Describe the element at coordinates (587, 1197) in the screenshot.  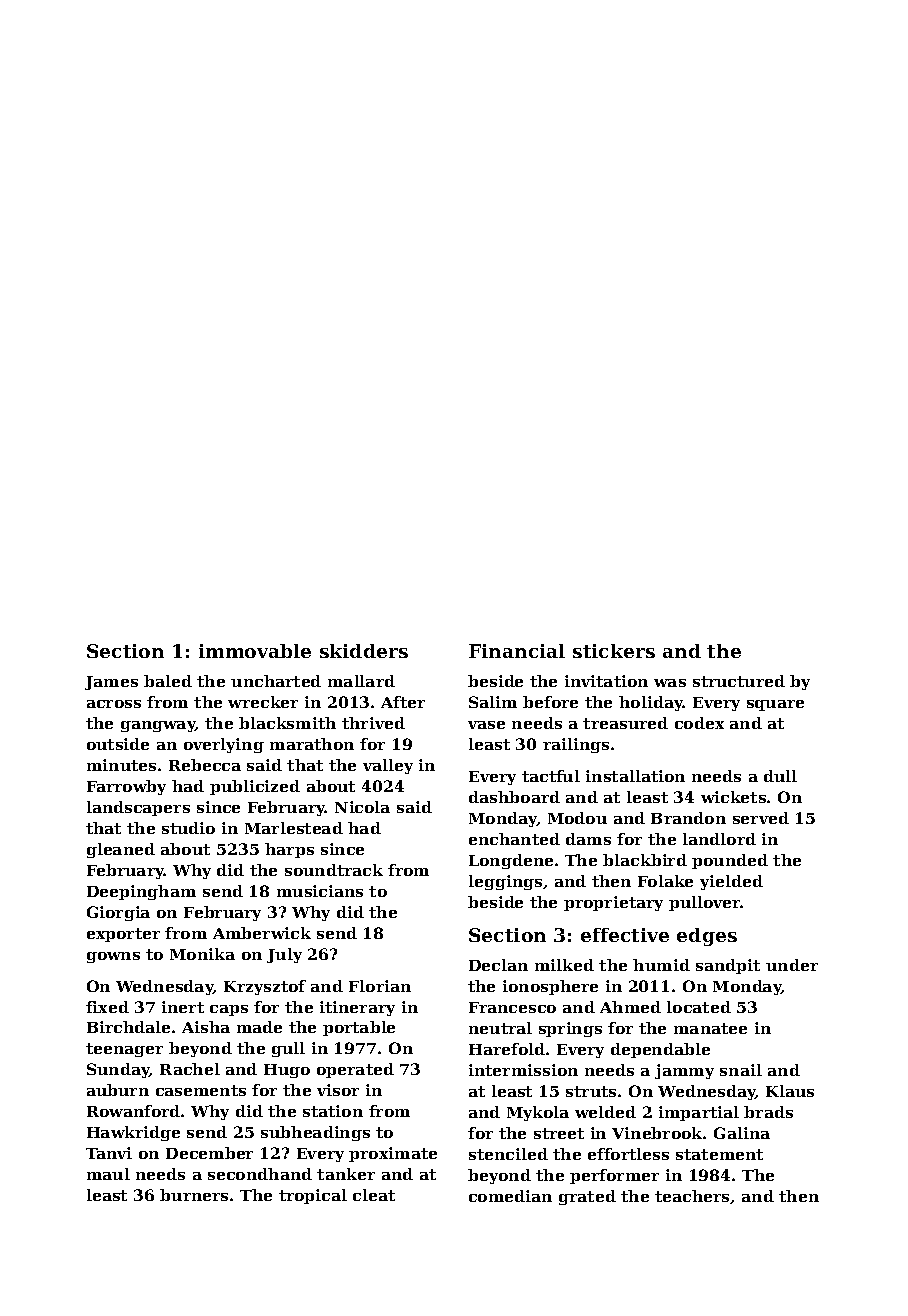
I see `grated` at that location.
